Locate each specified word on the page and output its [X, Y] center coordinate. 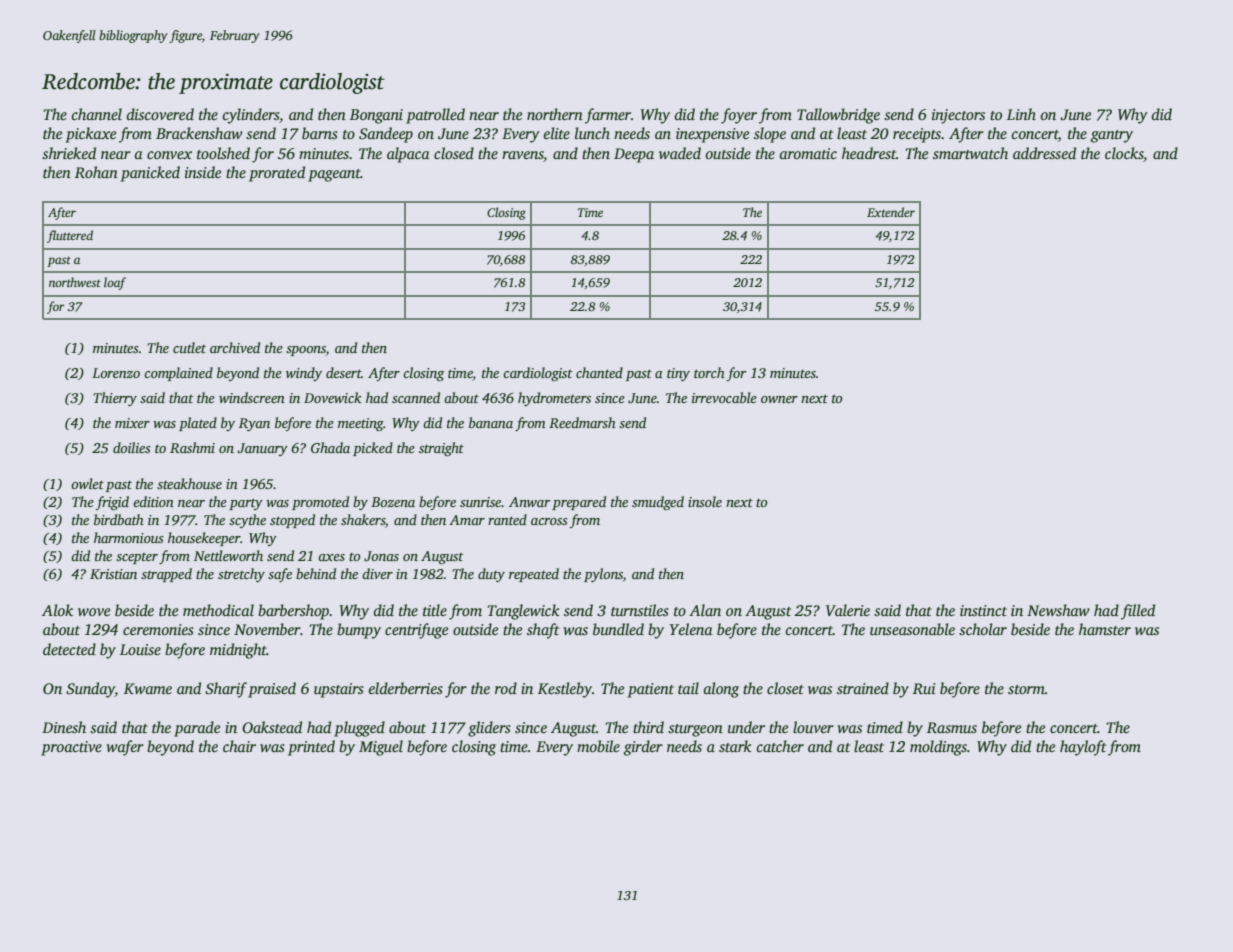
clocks [1124, 154]
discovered [160, 114]
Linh [1021, 114]
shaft [543, 631]
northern [555, 114]
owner [779, 399]
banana [491, 422]
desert [343, 372]
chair [239, 746]
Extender [891, 212]
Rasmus [952, 727]
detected [69, 649]
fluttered [70, 236]
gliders [489, 729]
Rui [924, 688]
